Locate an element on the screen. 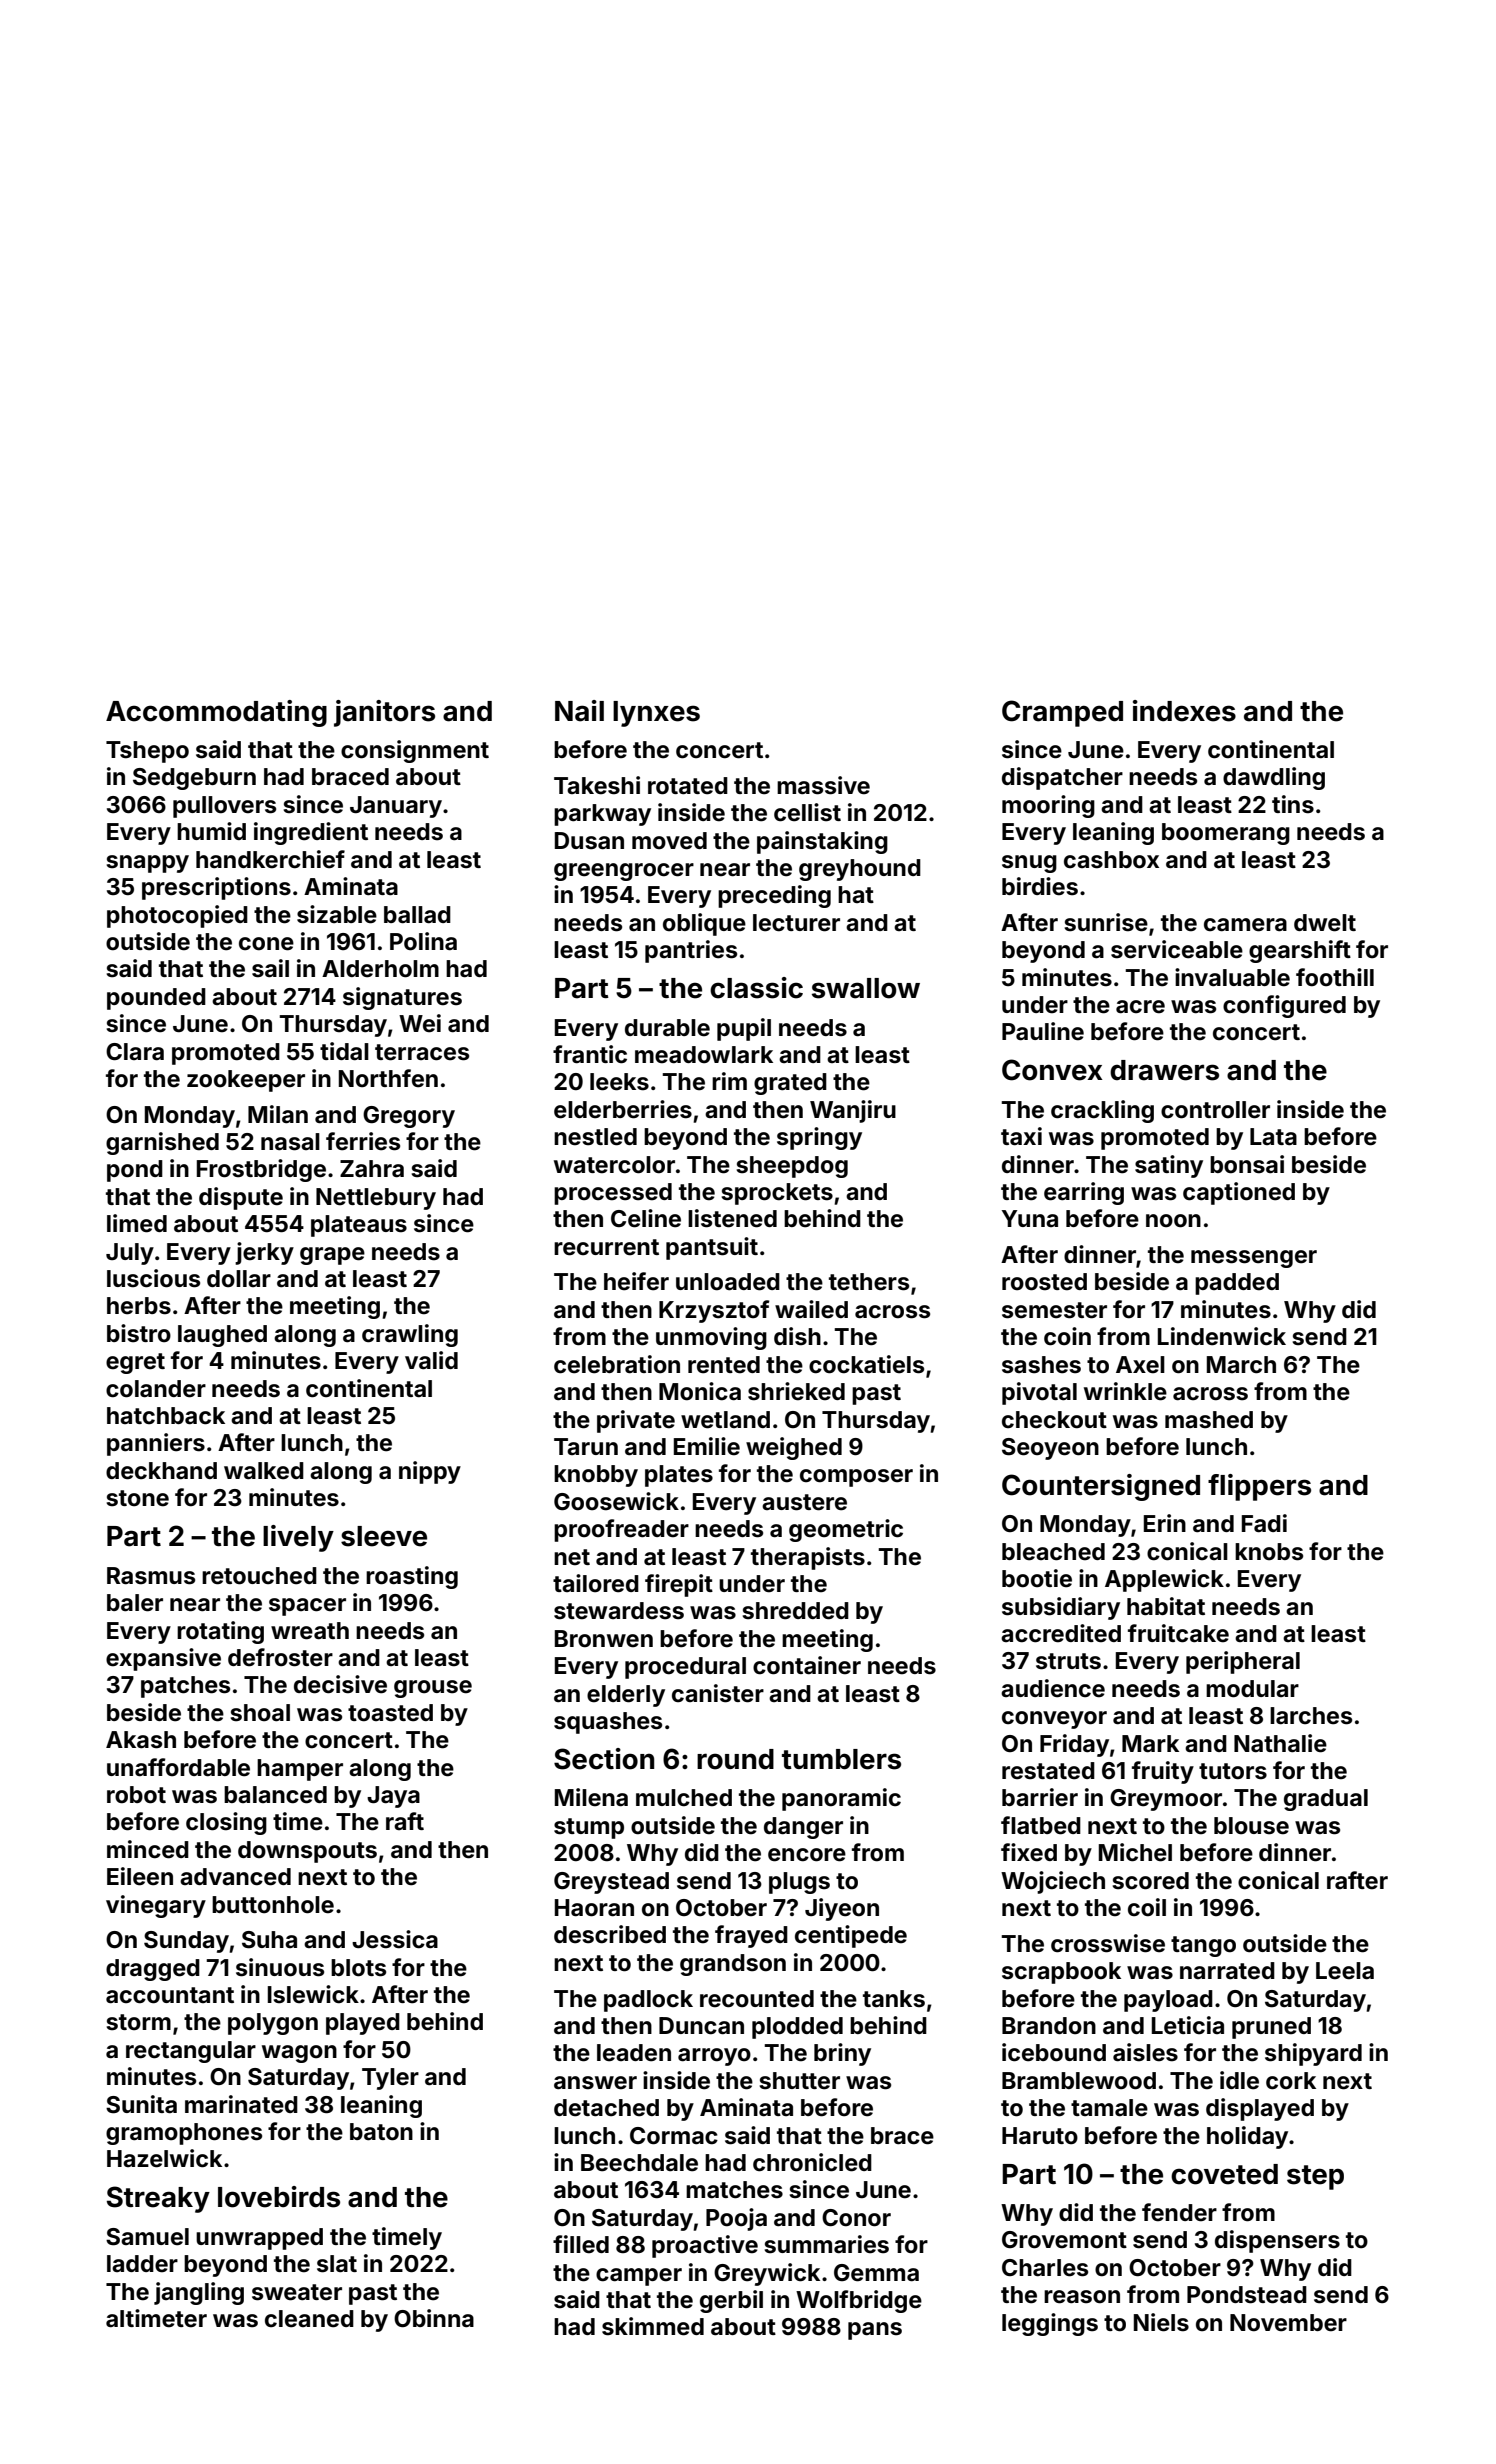  snappy is located at coordinates (148, 864).
